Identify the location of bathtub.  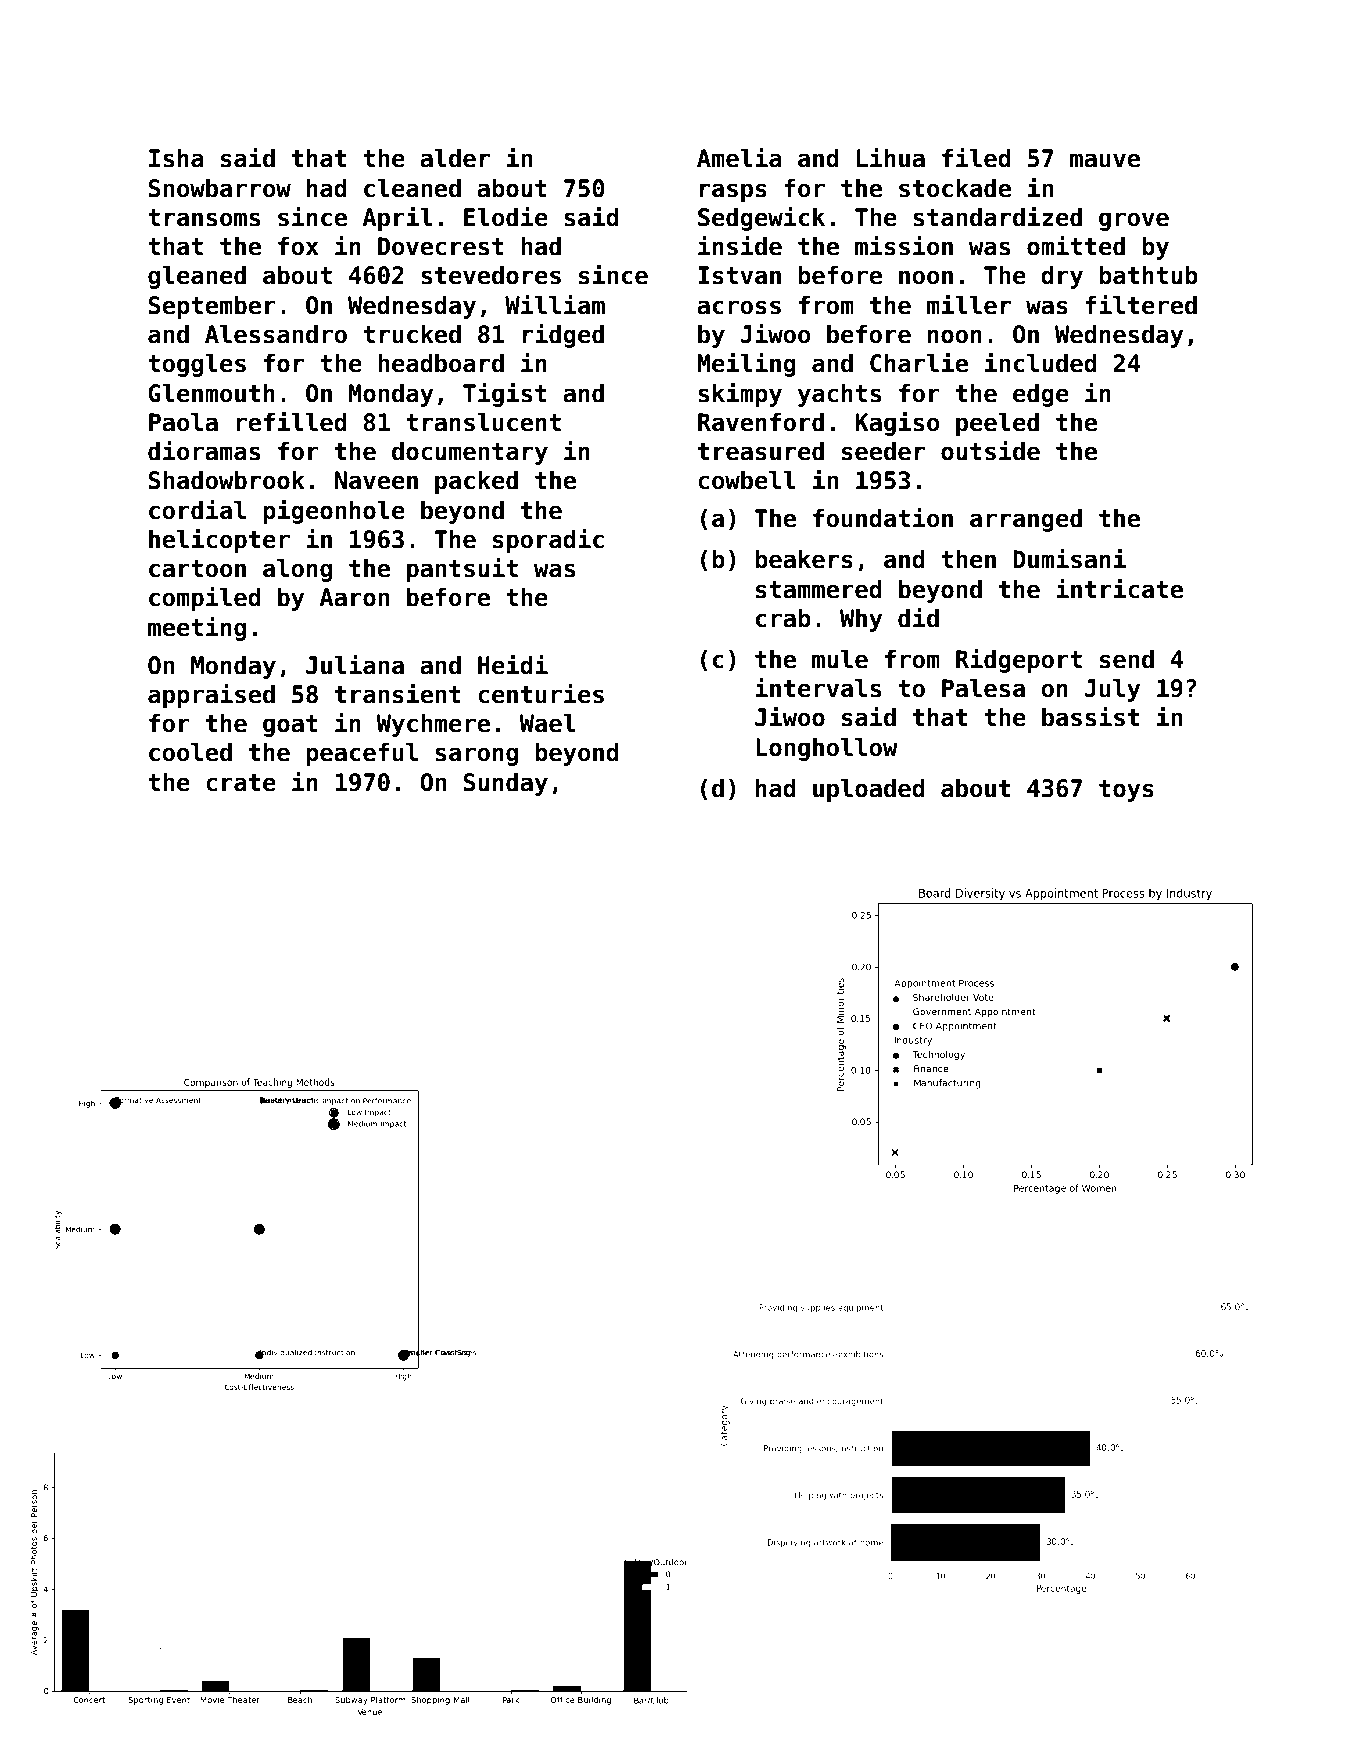
(1148, 275).
